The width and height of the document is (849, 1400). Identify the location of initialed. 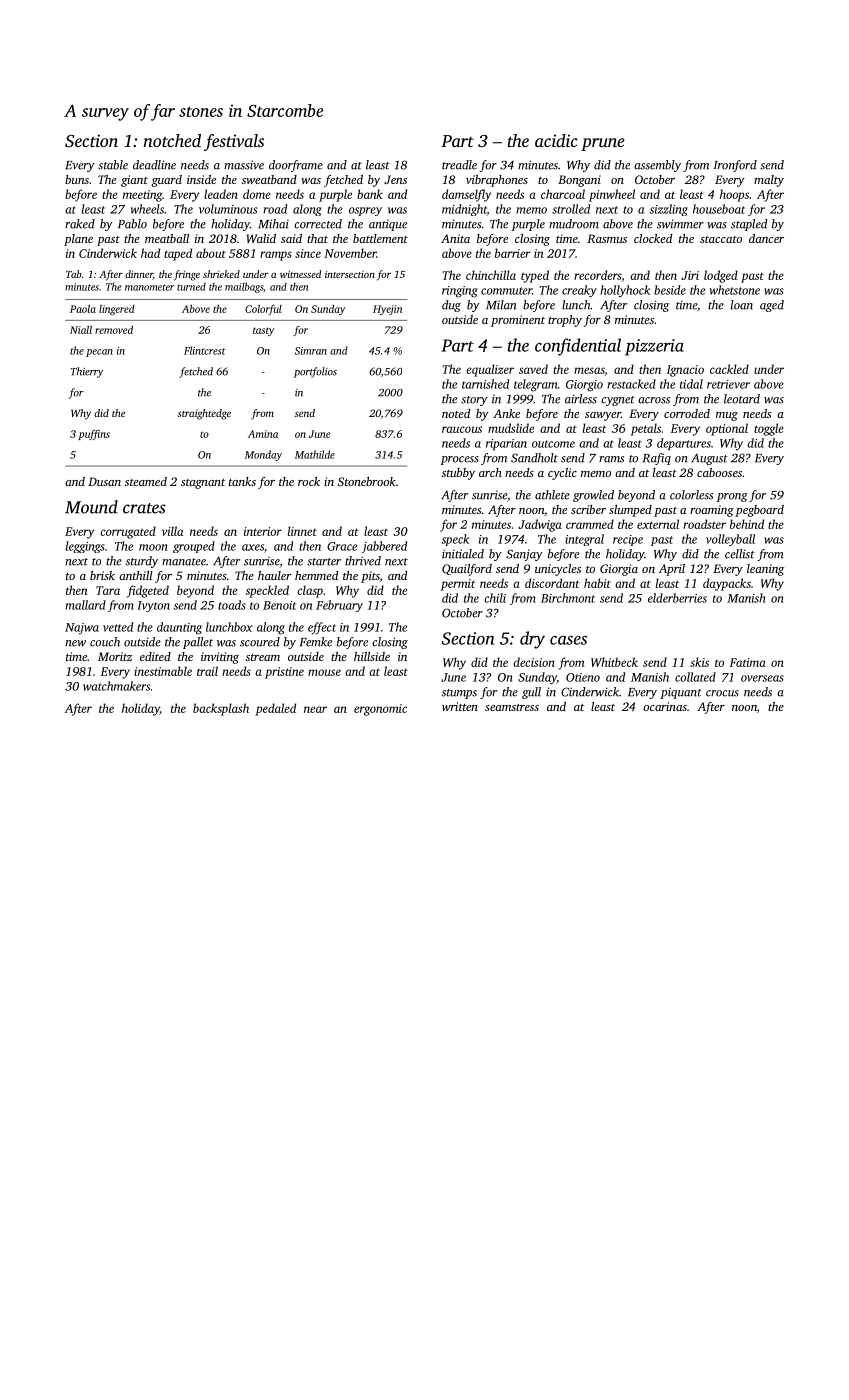
(463, 554).
